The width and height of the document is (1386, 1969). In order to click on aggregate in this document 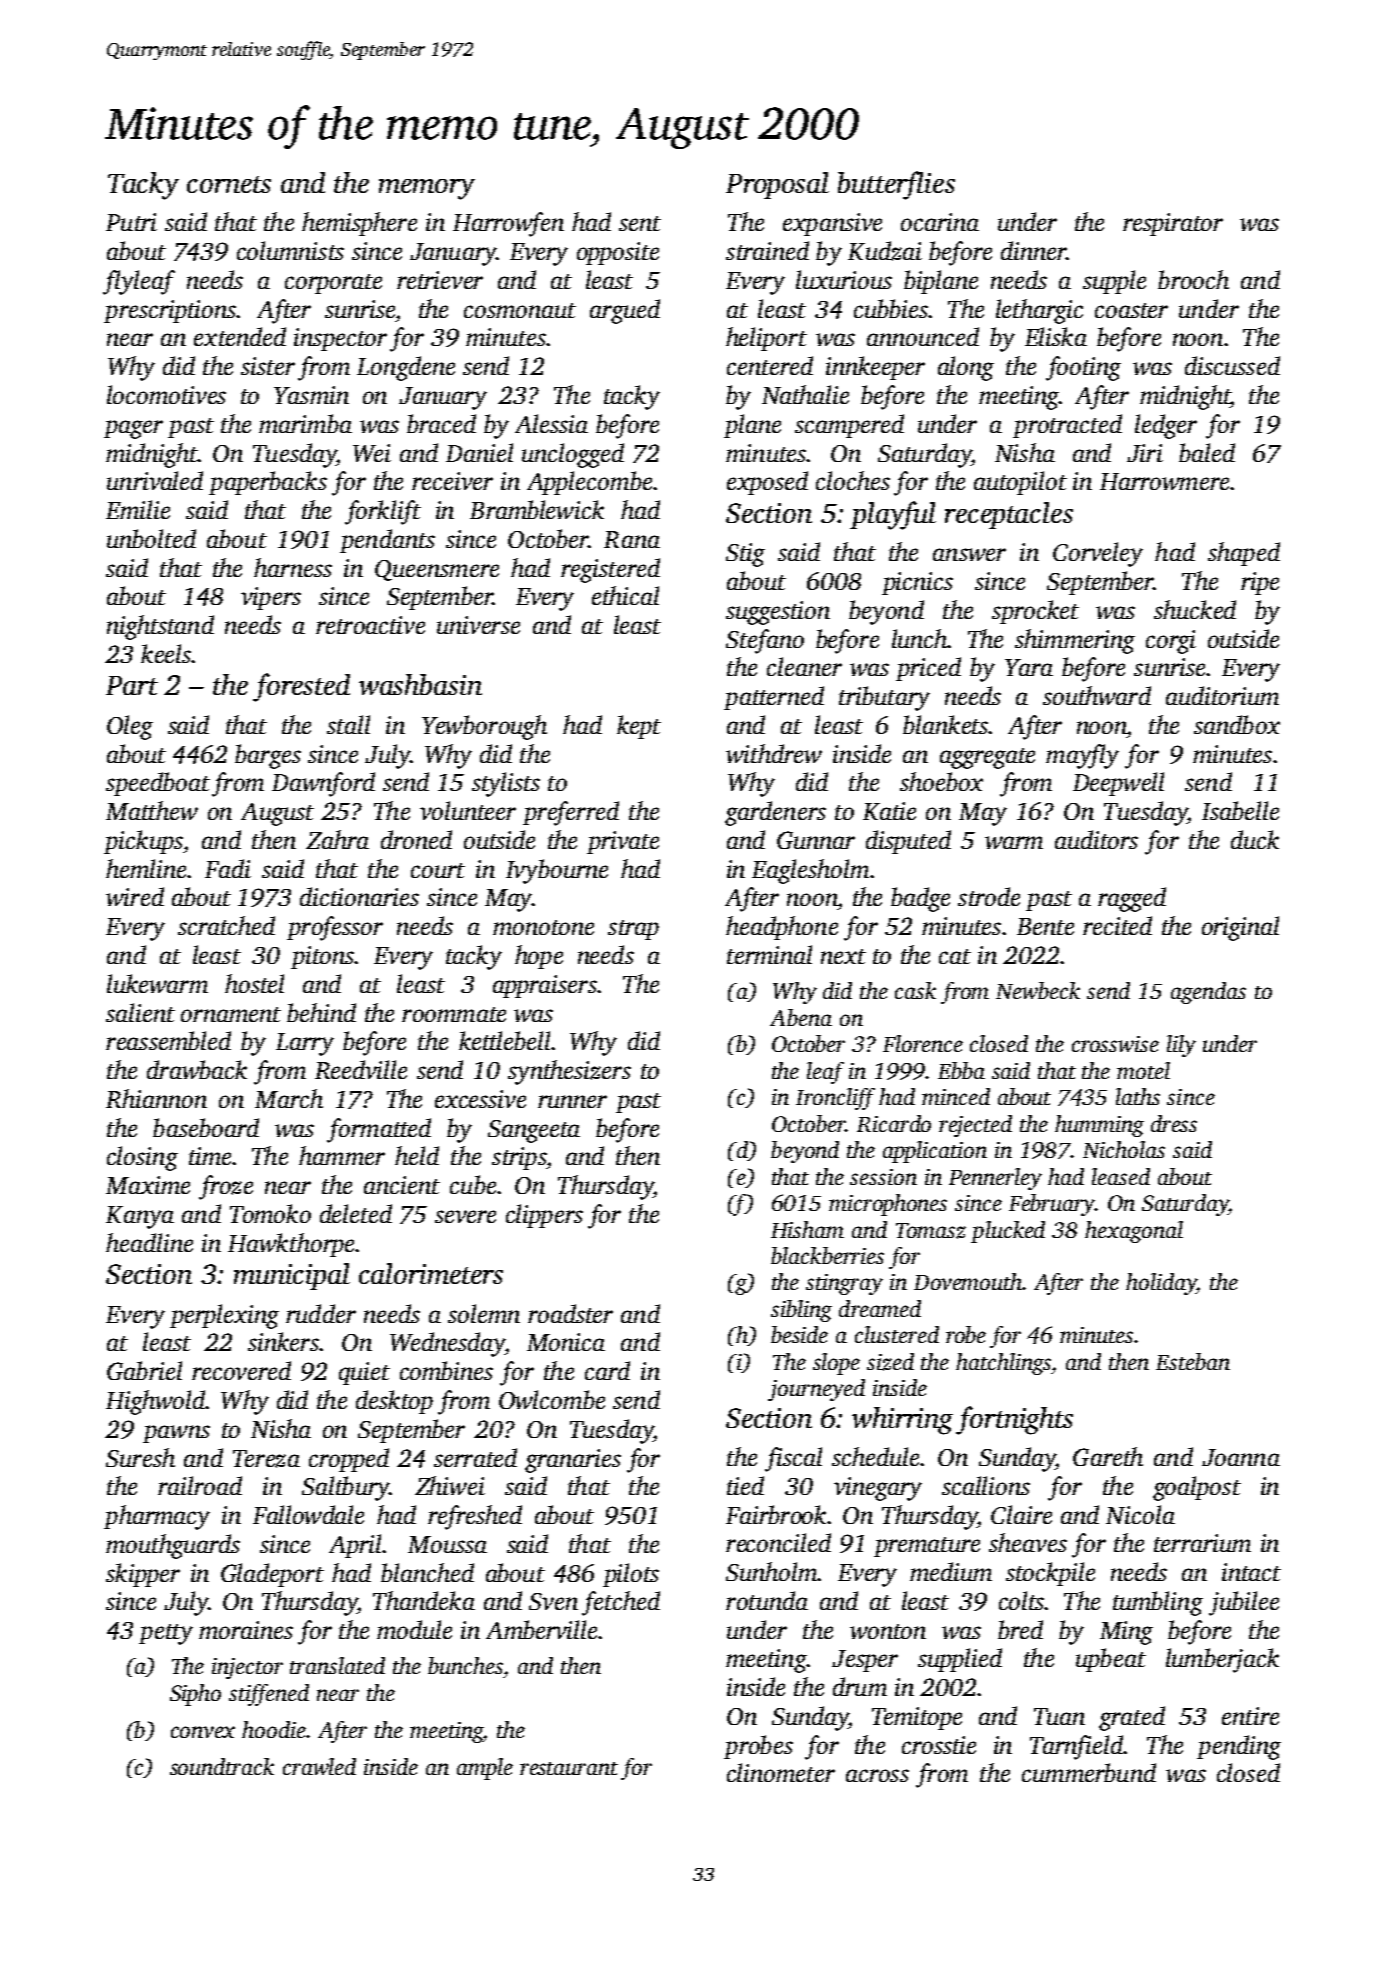, I will do `click(987, 758)`.
